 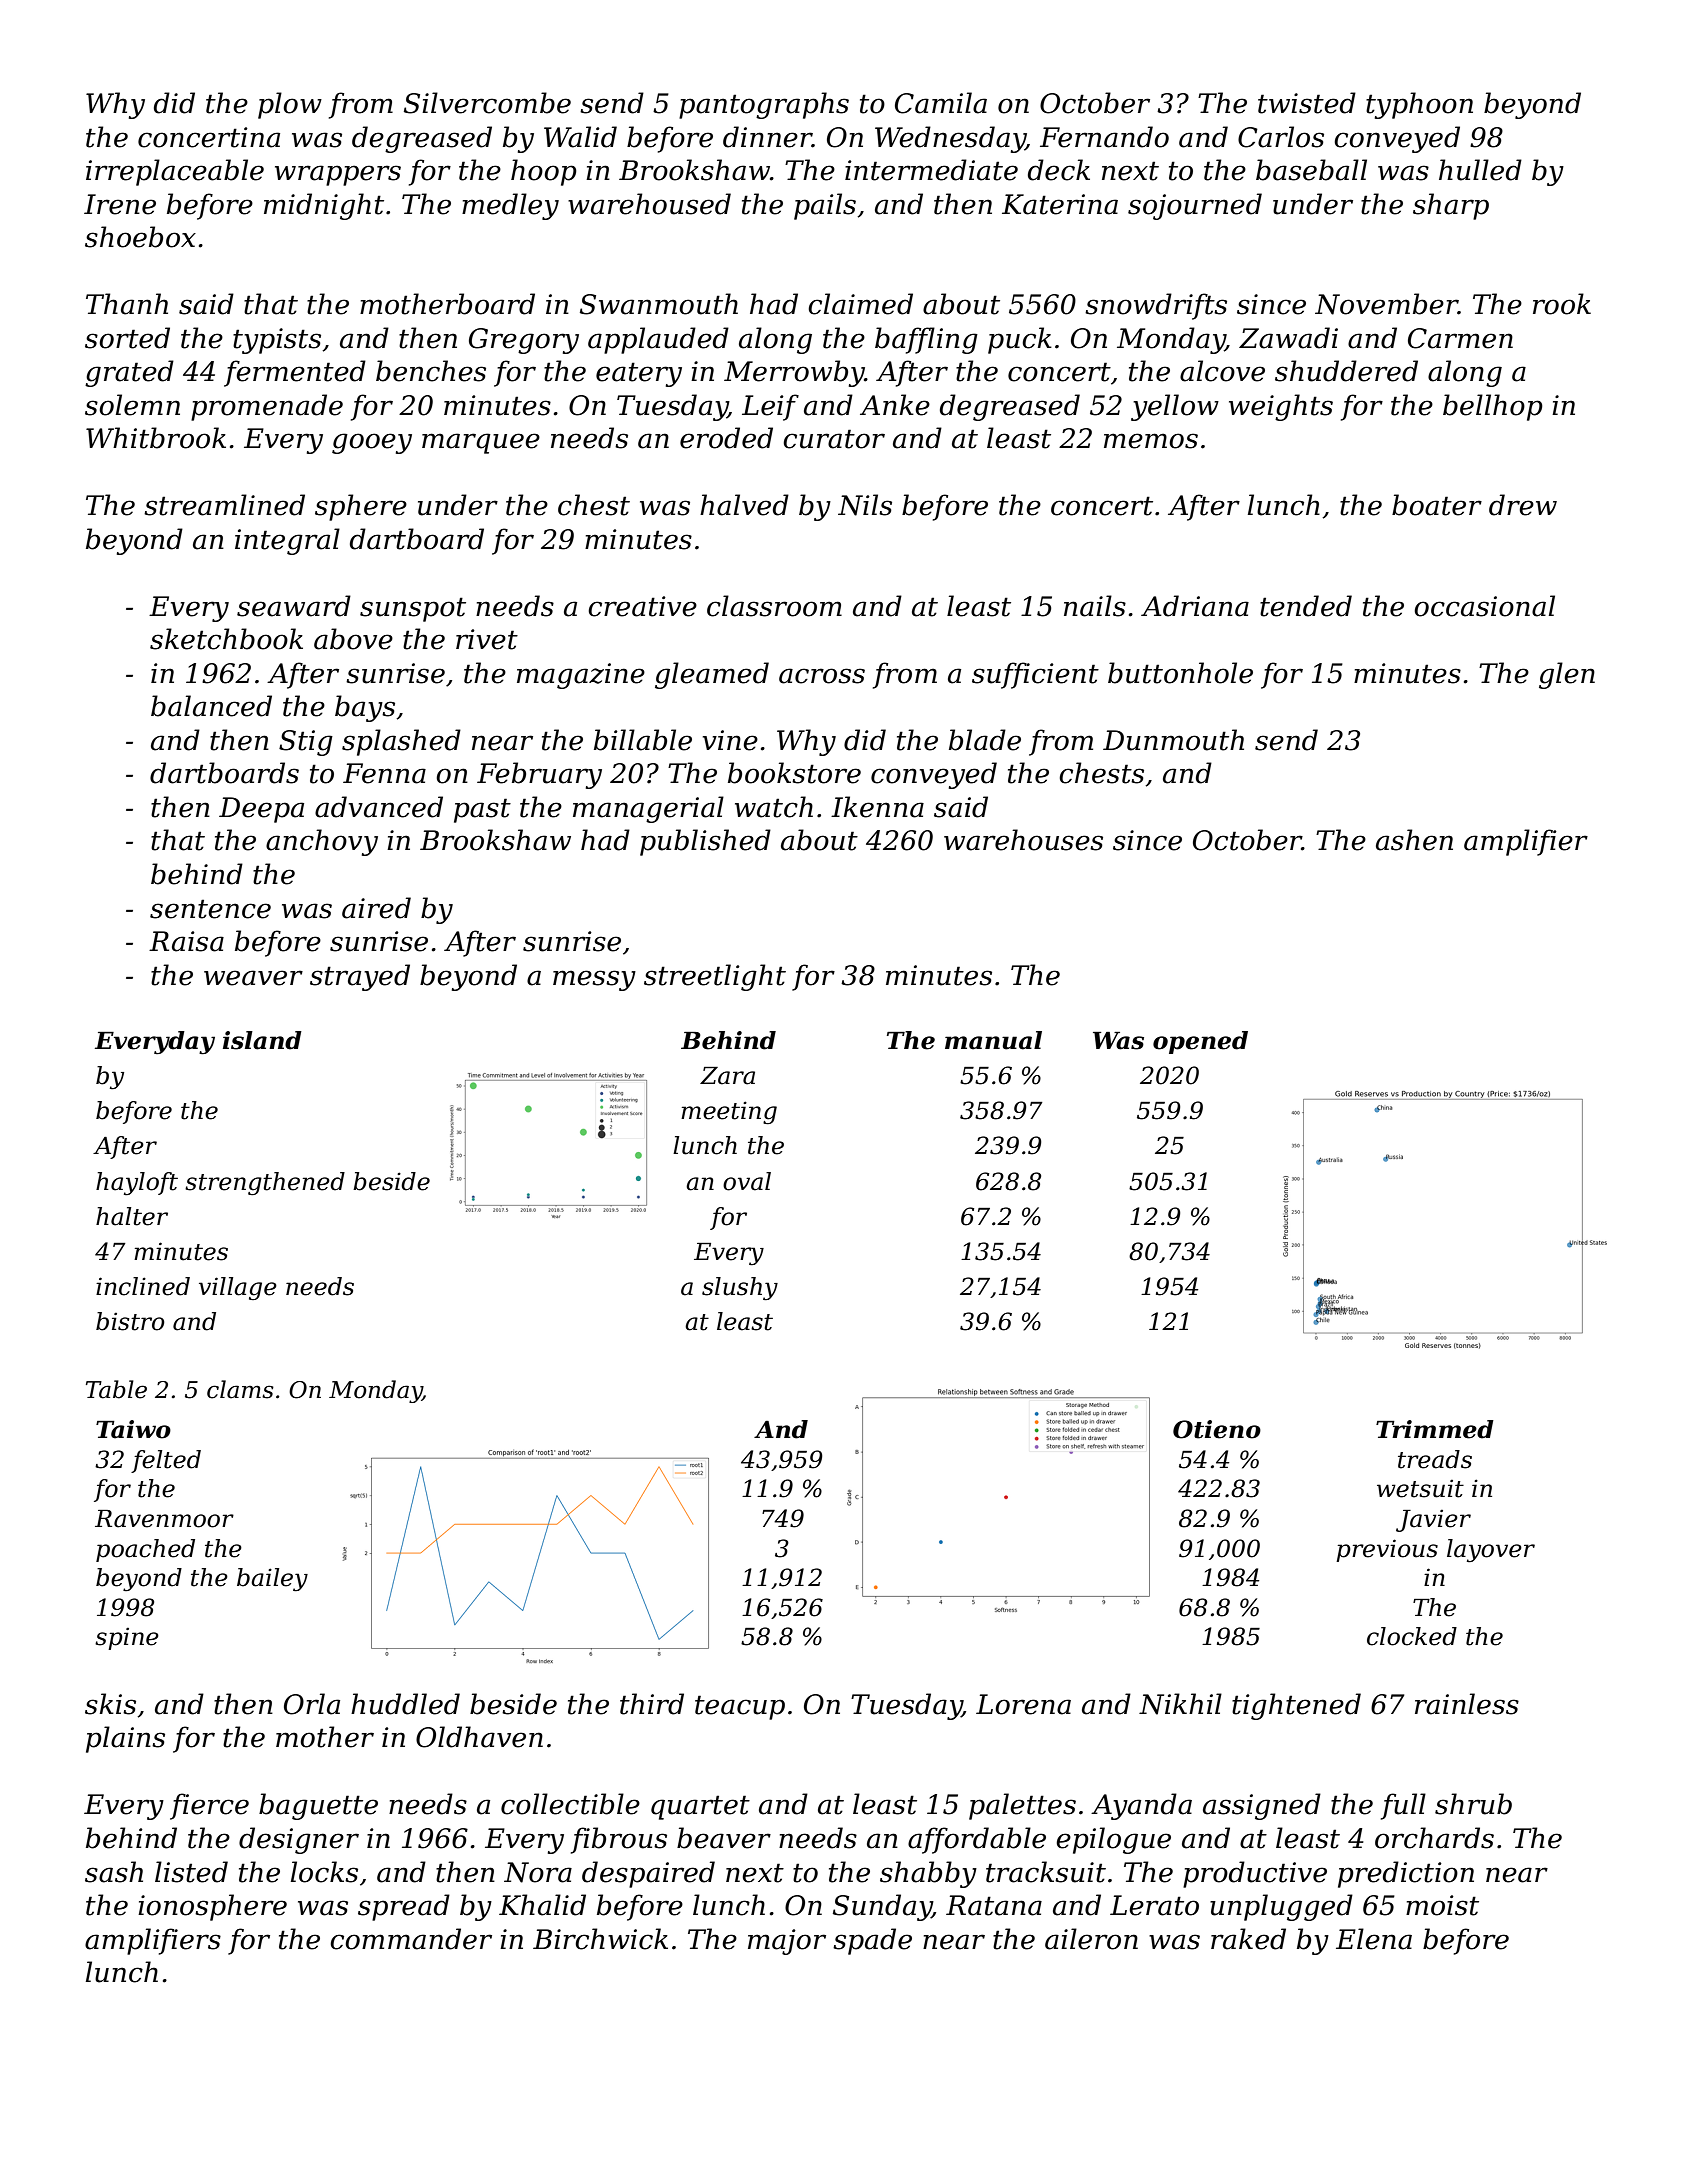 What do you see at coordinates (210, 909) in the document?
I see `sentence` at bounding box center [210, 909].
